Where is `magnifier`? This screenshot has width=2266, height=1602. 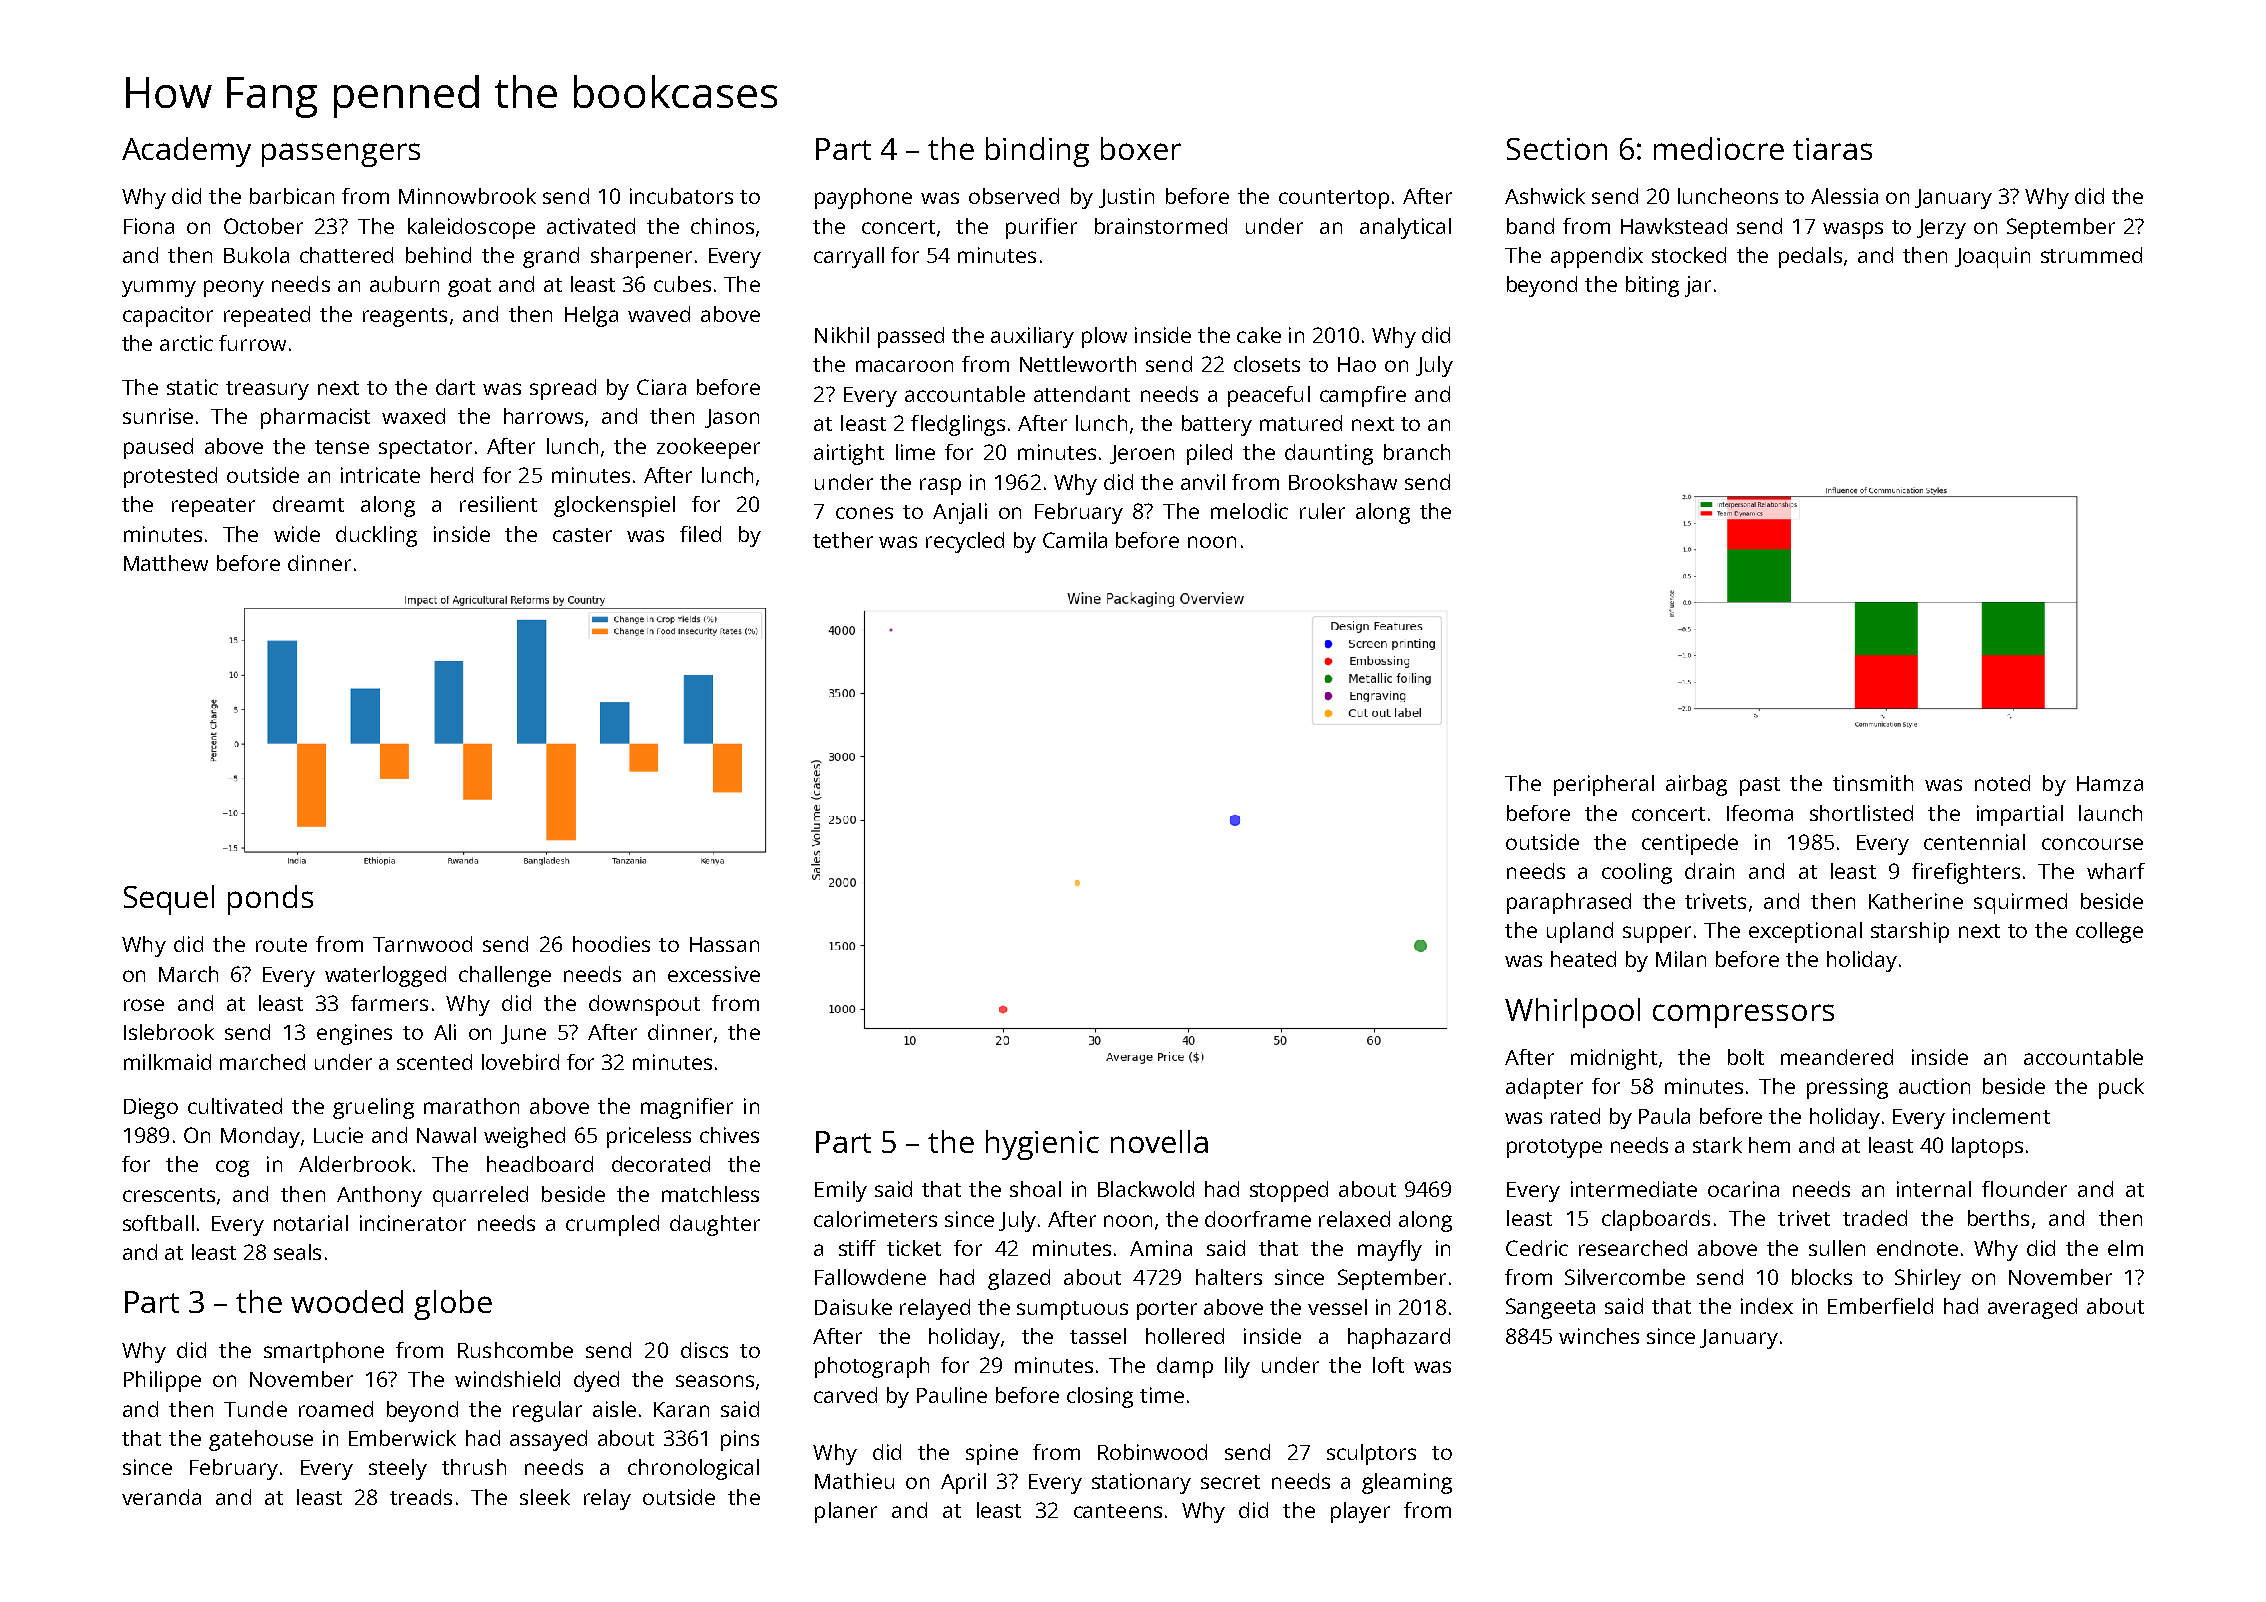
magnifier is located at coordinates (687, 1108).
